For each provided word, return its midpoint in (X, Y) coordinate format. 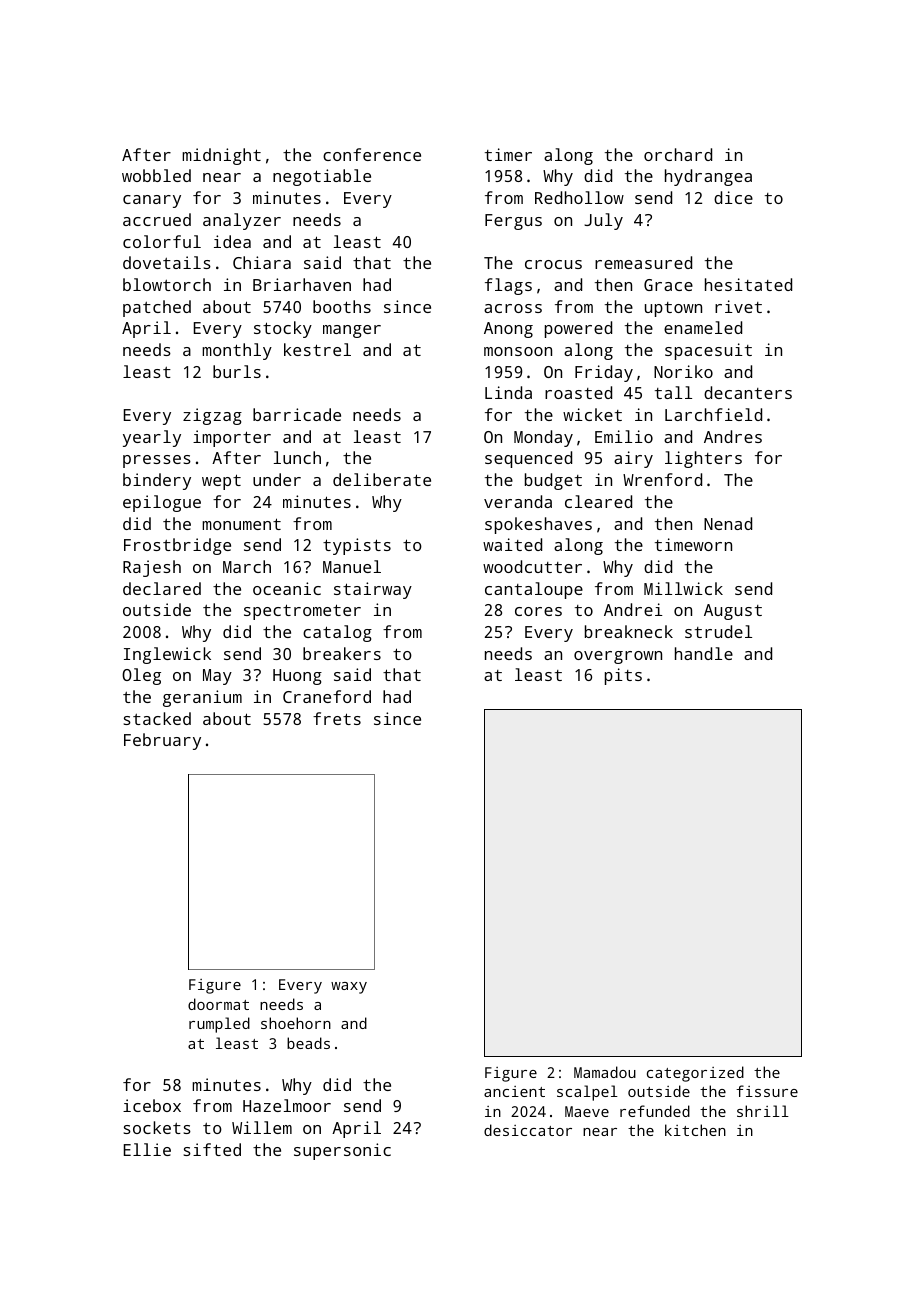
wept (221, 482)
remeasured (643, 262)
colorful (162, 241)
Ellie (147, 1149)
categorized (695, 1074)
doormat (218, 1004)
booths (342, 306)
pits (623, 676)
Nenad (728, 523)
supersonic (342, 1151)
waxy (349, 988)
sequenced (528, 459)
